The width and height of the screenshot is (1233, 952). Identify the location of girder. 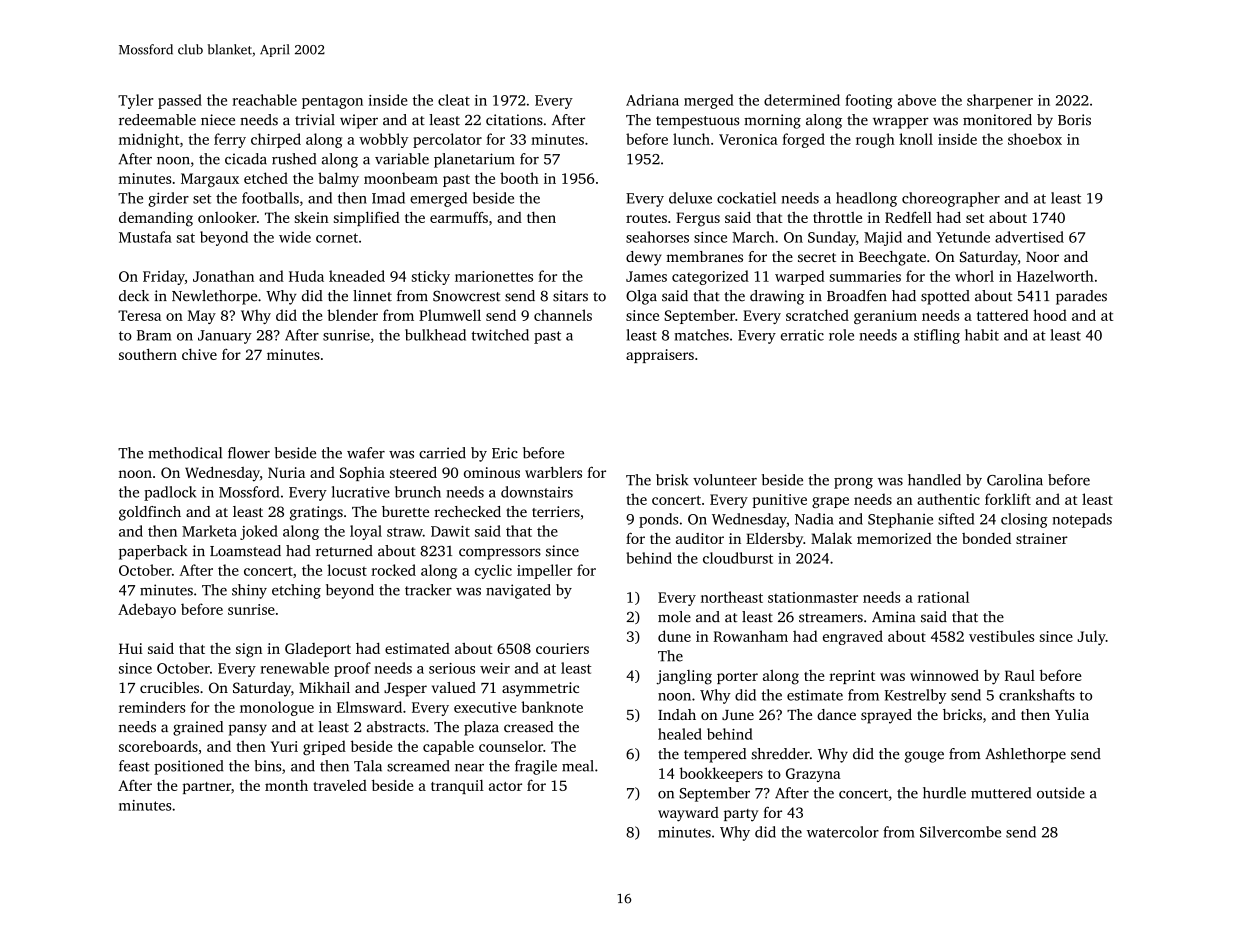
(168, 199).
